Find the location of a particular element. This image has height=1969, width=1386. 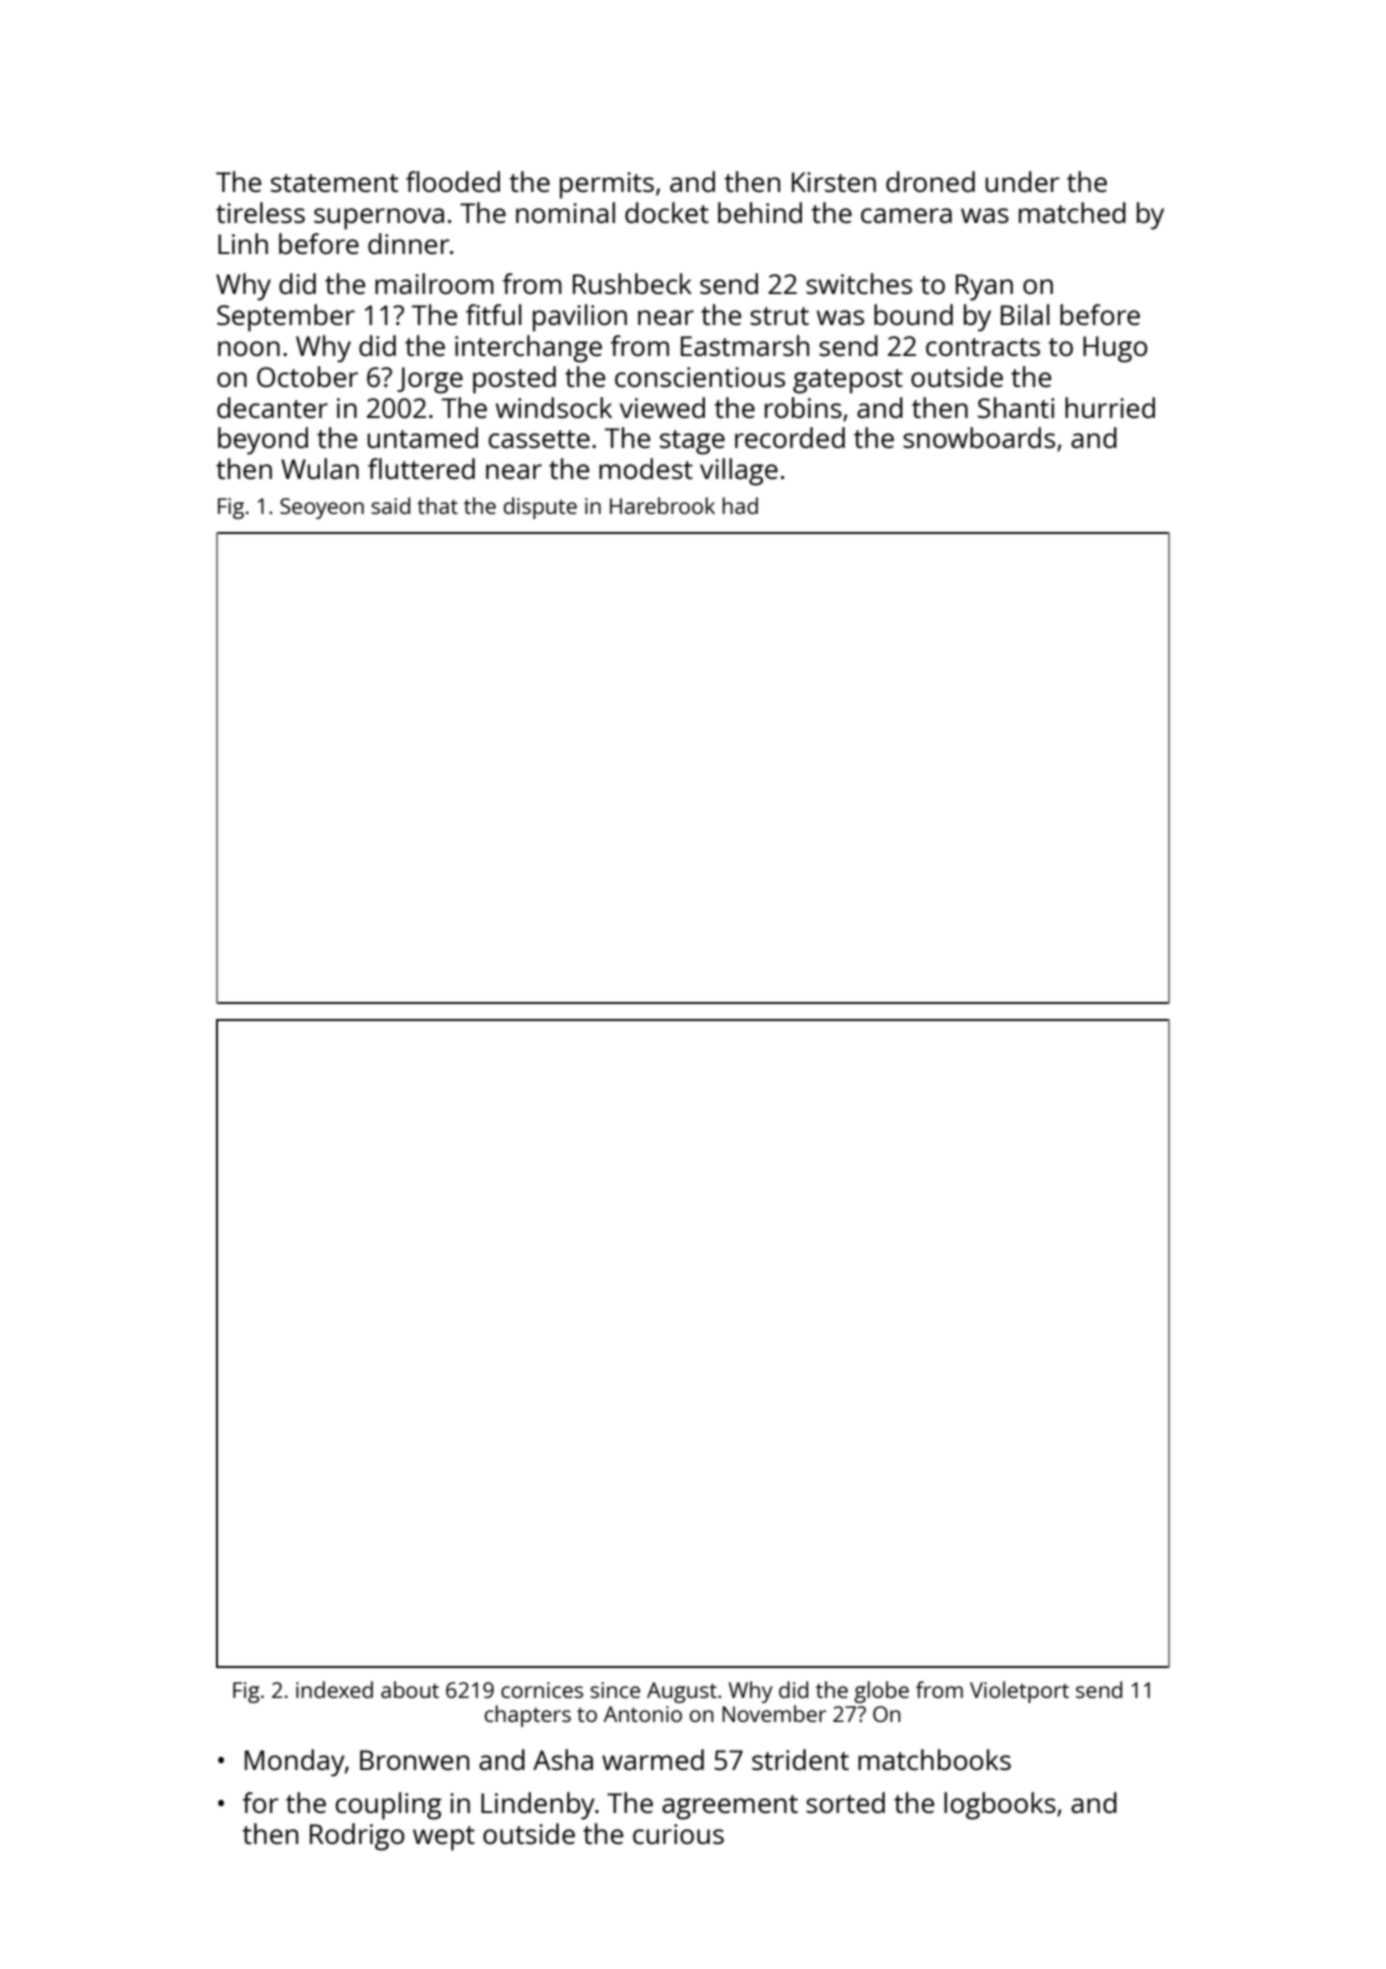

Seoyeon is located at coordinates (322, 508).
